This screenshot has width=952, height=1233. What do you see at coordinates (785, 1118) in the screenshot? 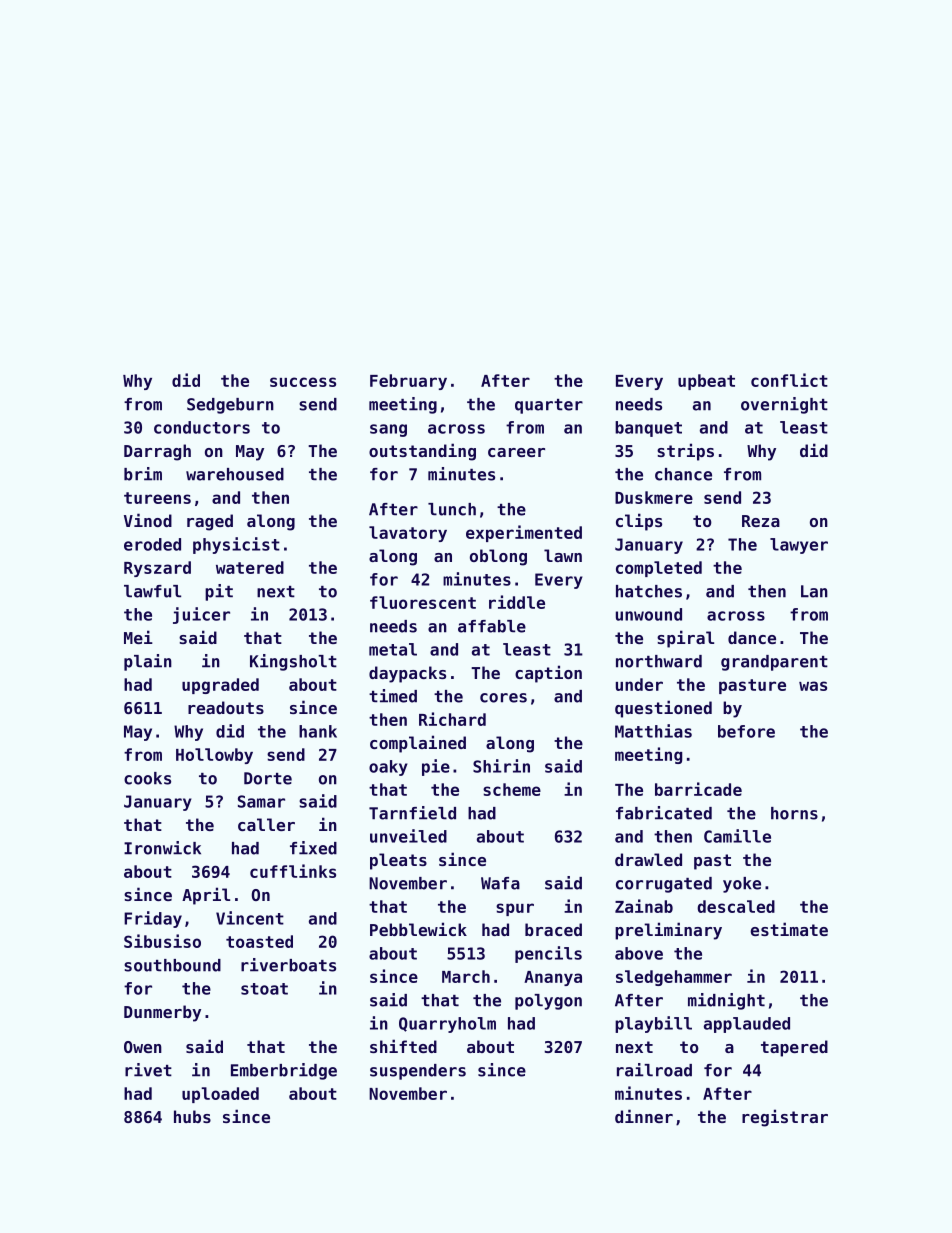
I see `registrar` at bounding box center [785, 1118].
